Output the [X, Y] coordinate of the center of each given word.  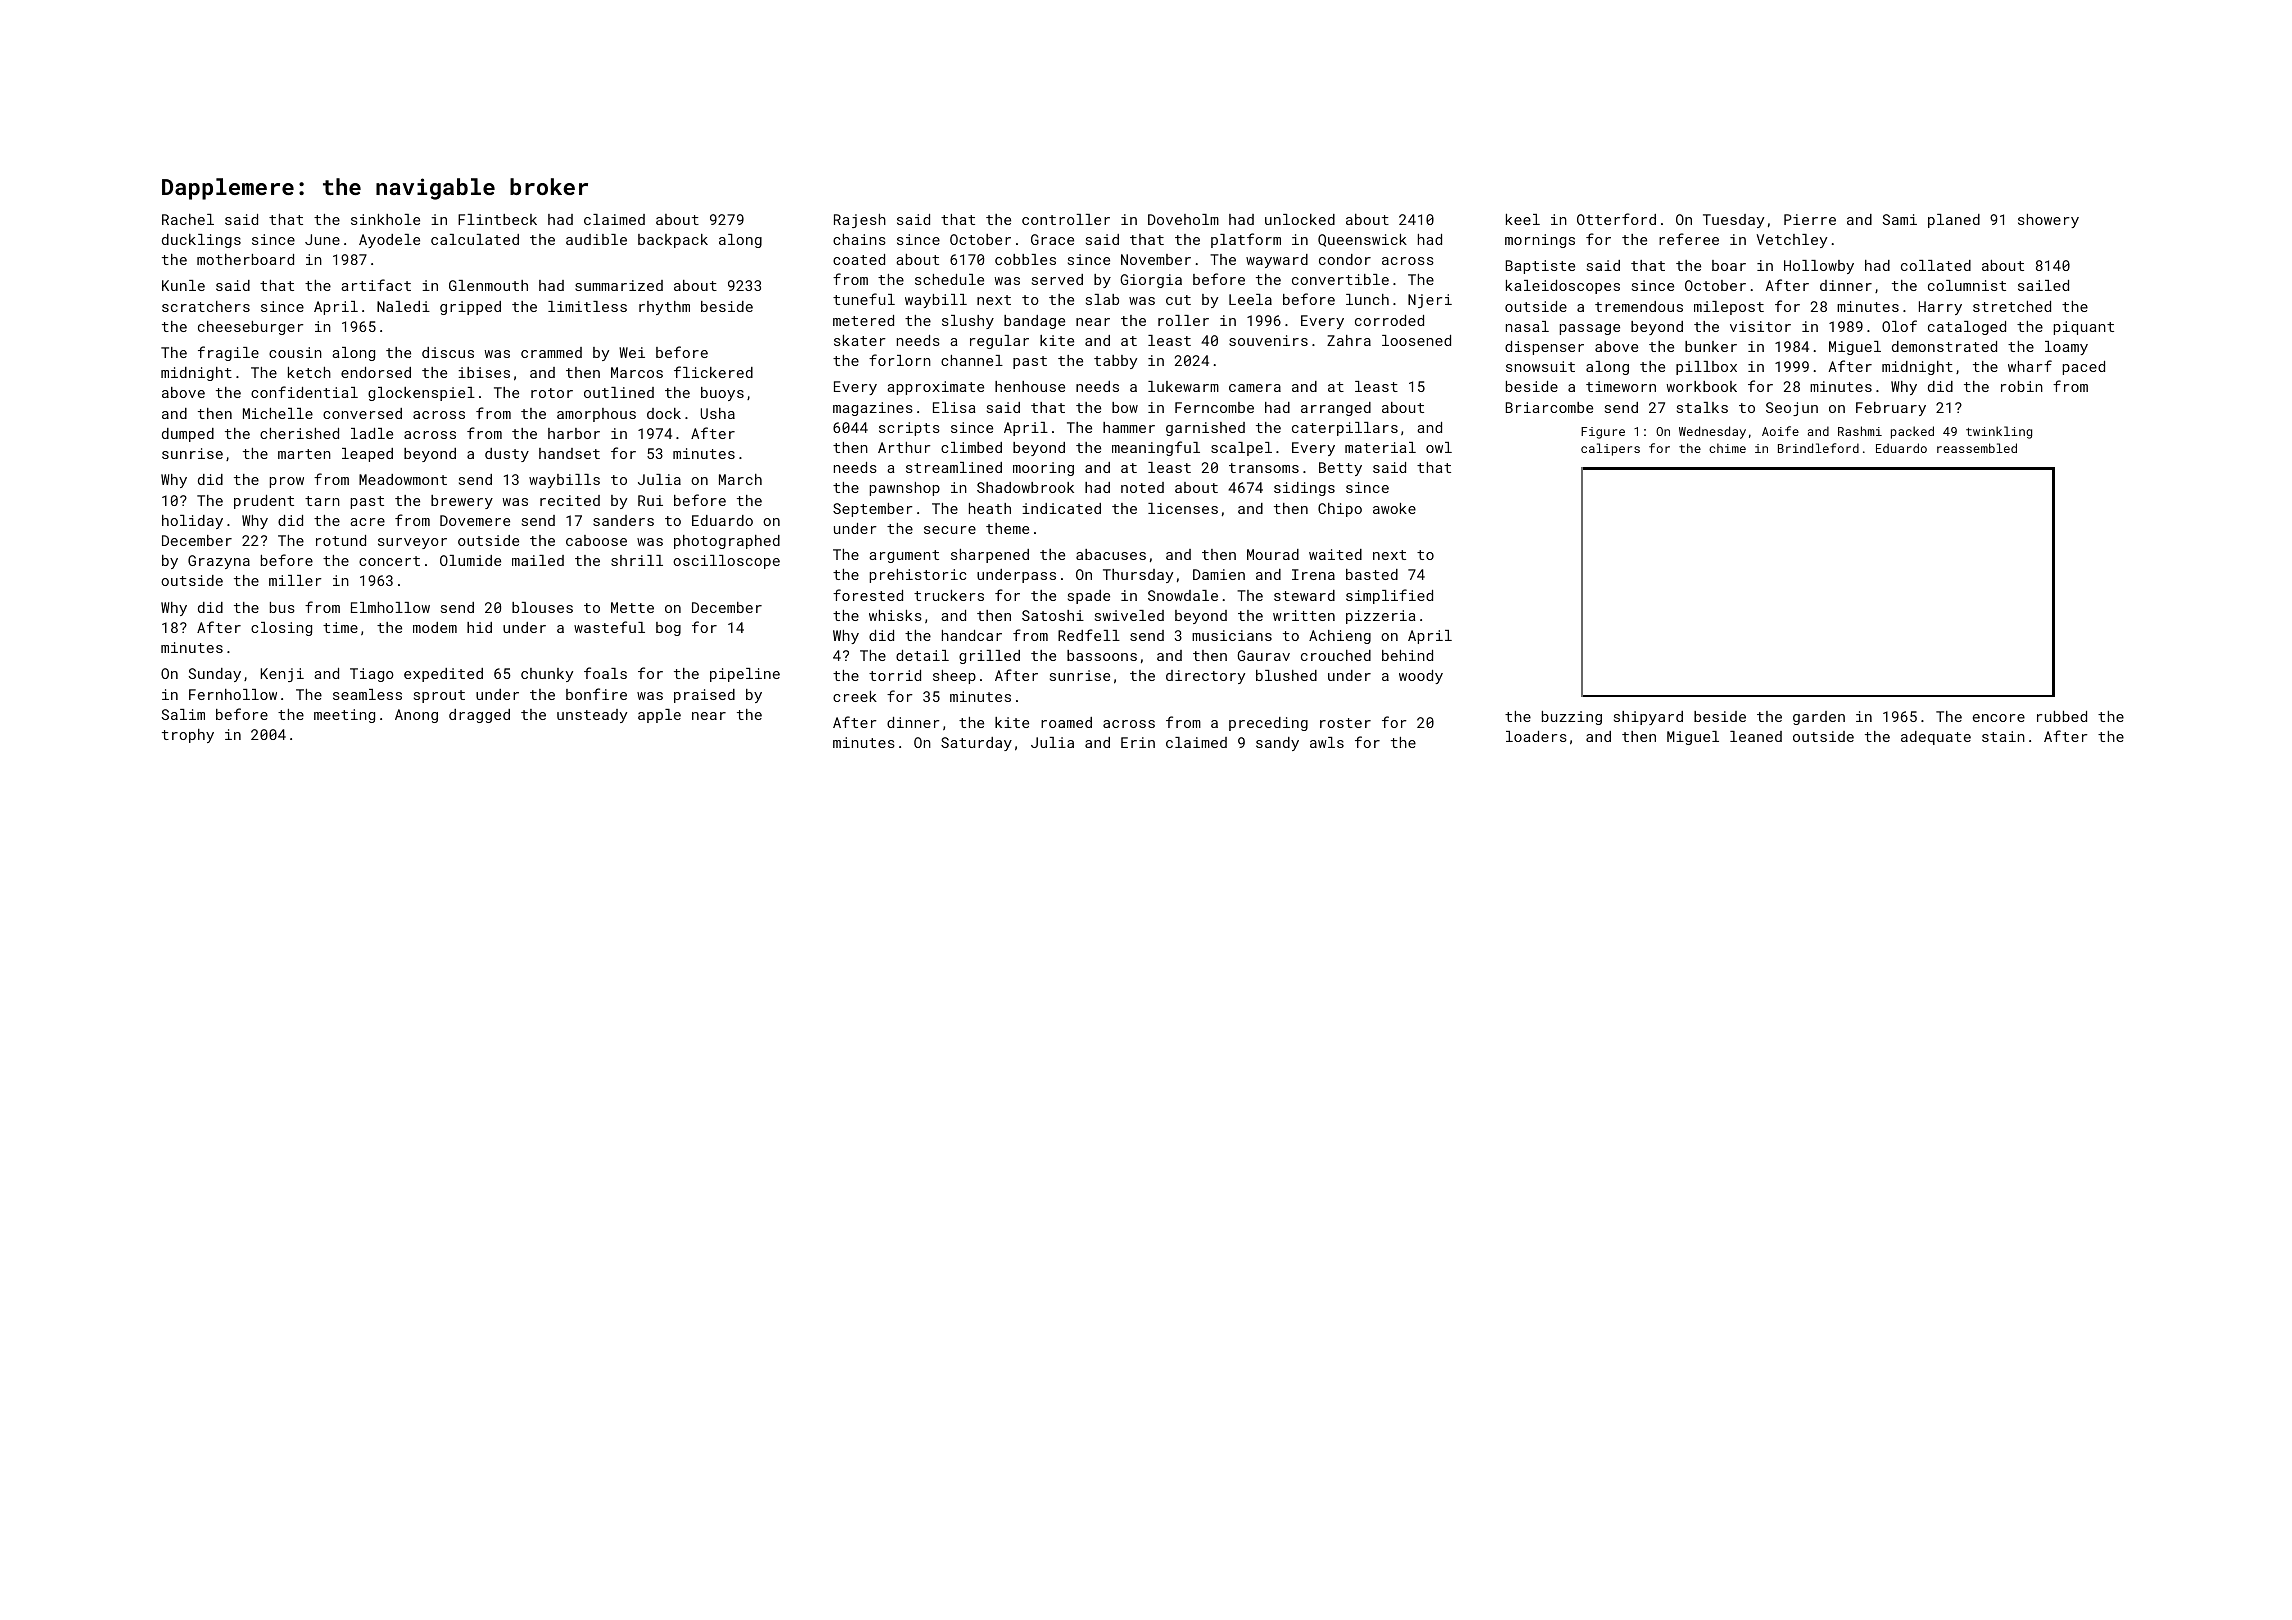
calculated [475, 239]
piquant [2084, 328]
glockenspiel [421, 394]
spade [1089, 597]
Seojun [1792, 409]
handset [569, 453]
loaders [1536, 736]
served [1057, 279]
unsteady [592, 716]
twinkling [1999, 432]
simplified [1389, 596]
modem [435, 627]
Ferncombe [1214, 407]
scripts [909, 429]
